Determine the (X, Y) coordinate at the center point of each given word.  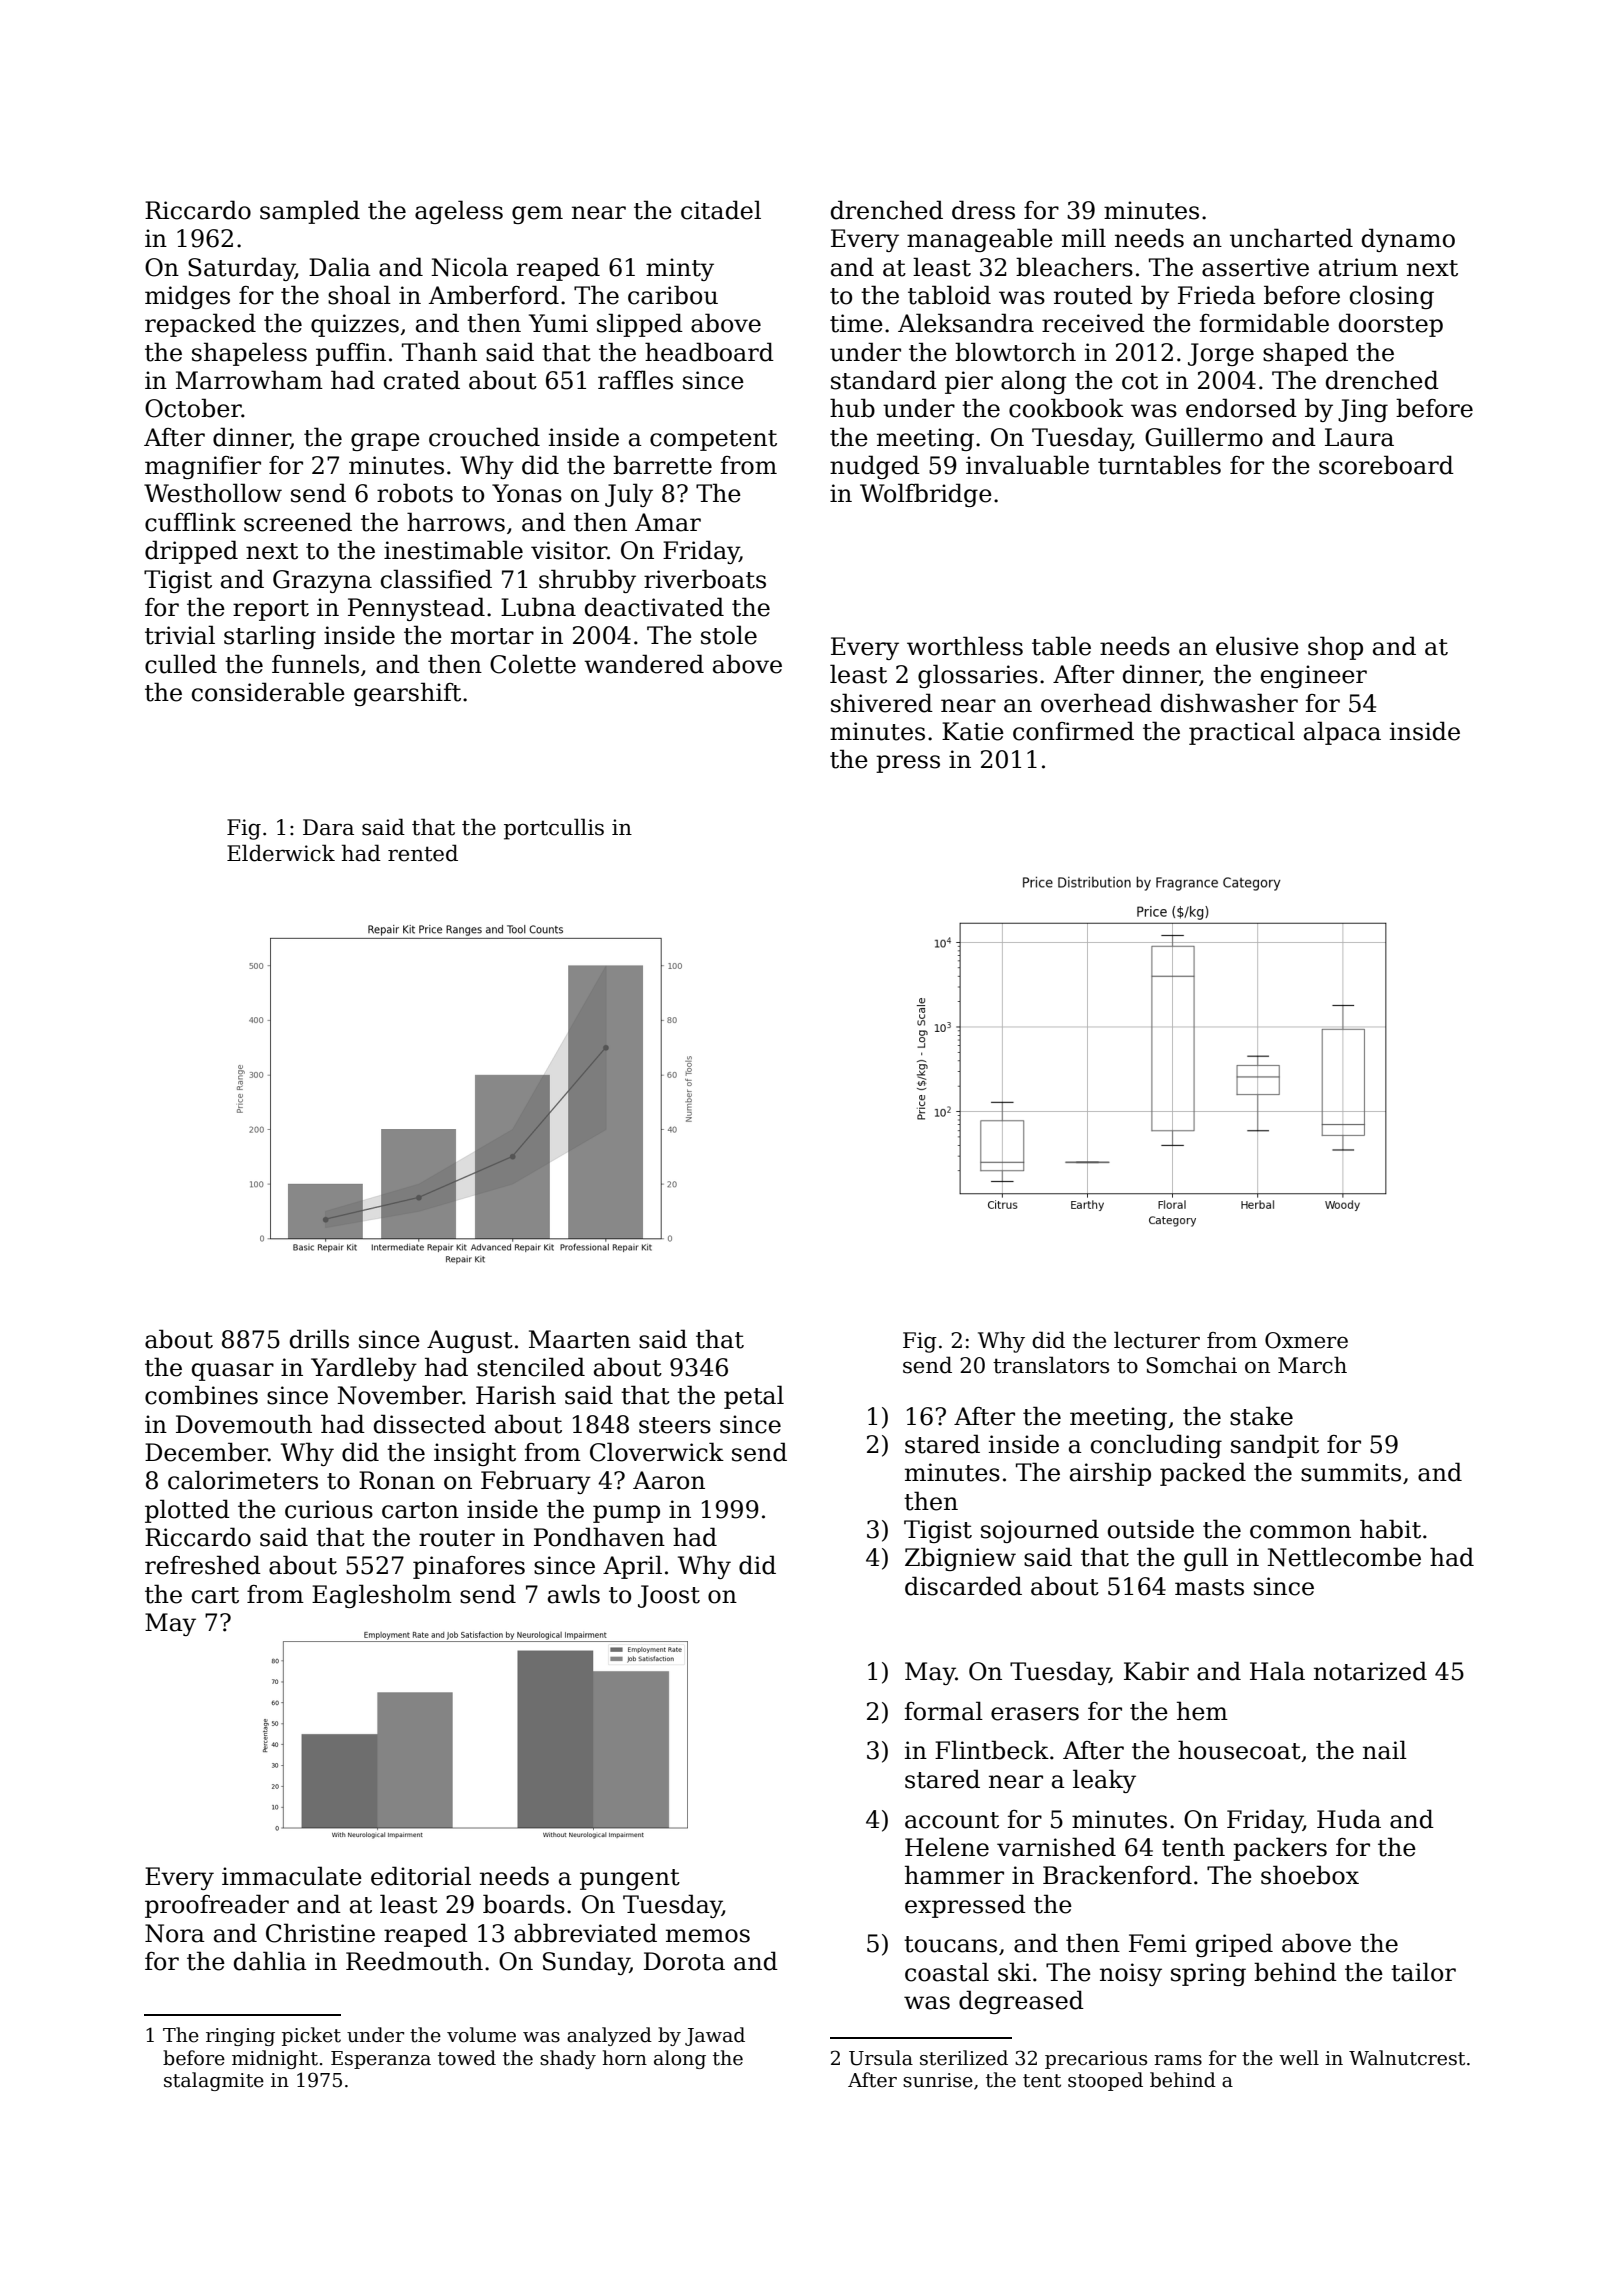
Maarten (580, 1339)
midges (187, 297)
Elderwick (281, 853)
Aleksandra (966, 323)
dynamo (1408, 240)
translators (1051, 1365)
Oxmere (1306, 1340)
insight (475, 1454)
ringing (240, 2037)
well (1299, 2058)
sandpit (1275, 1446)
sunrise (938, 2080)
